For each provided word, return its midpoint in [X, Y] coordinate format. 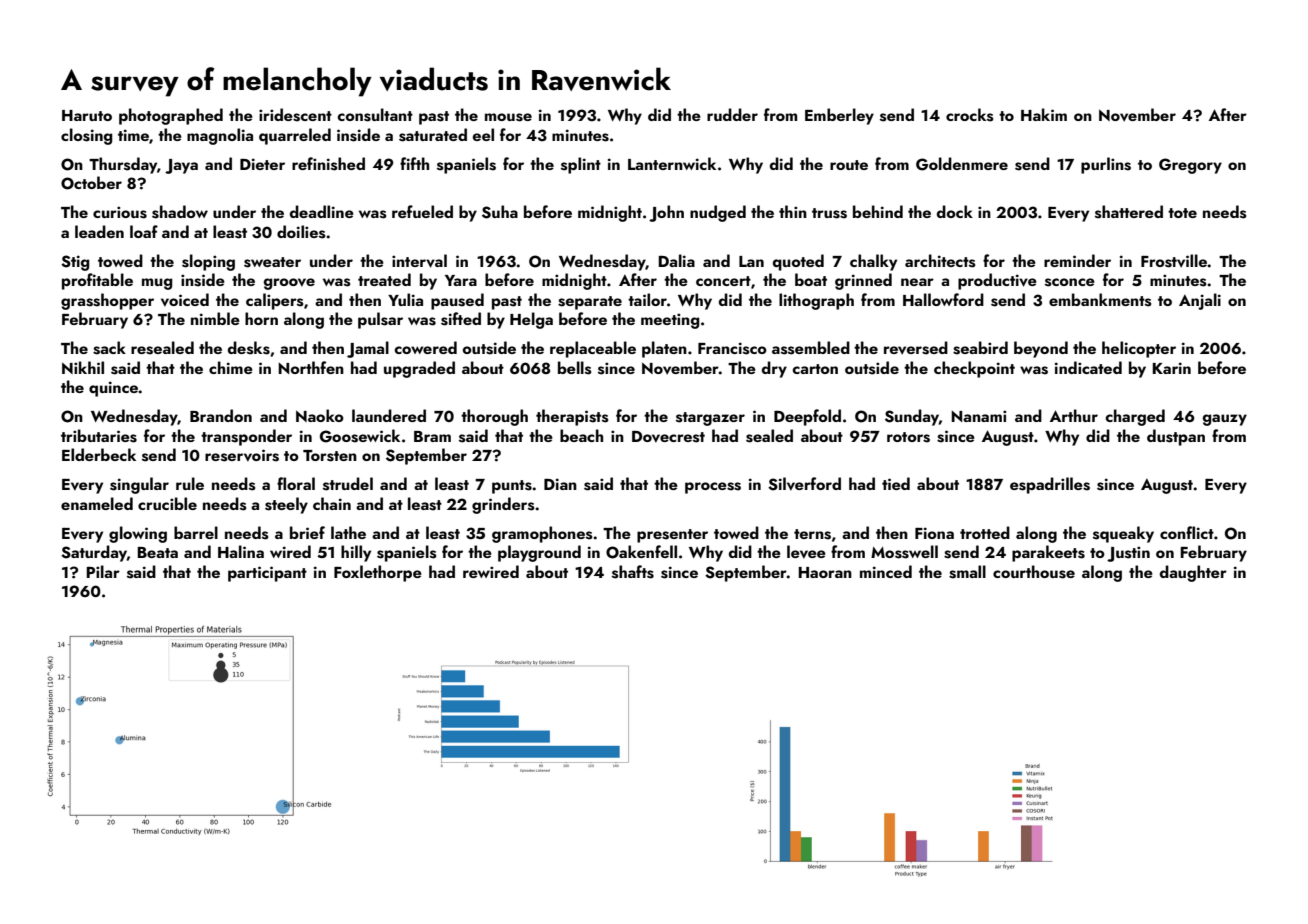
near [917, 282]
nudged [718, 213]
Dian [560, 484]
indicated [1088, 367]
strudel [348, 484]
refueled [422, 211]
